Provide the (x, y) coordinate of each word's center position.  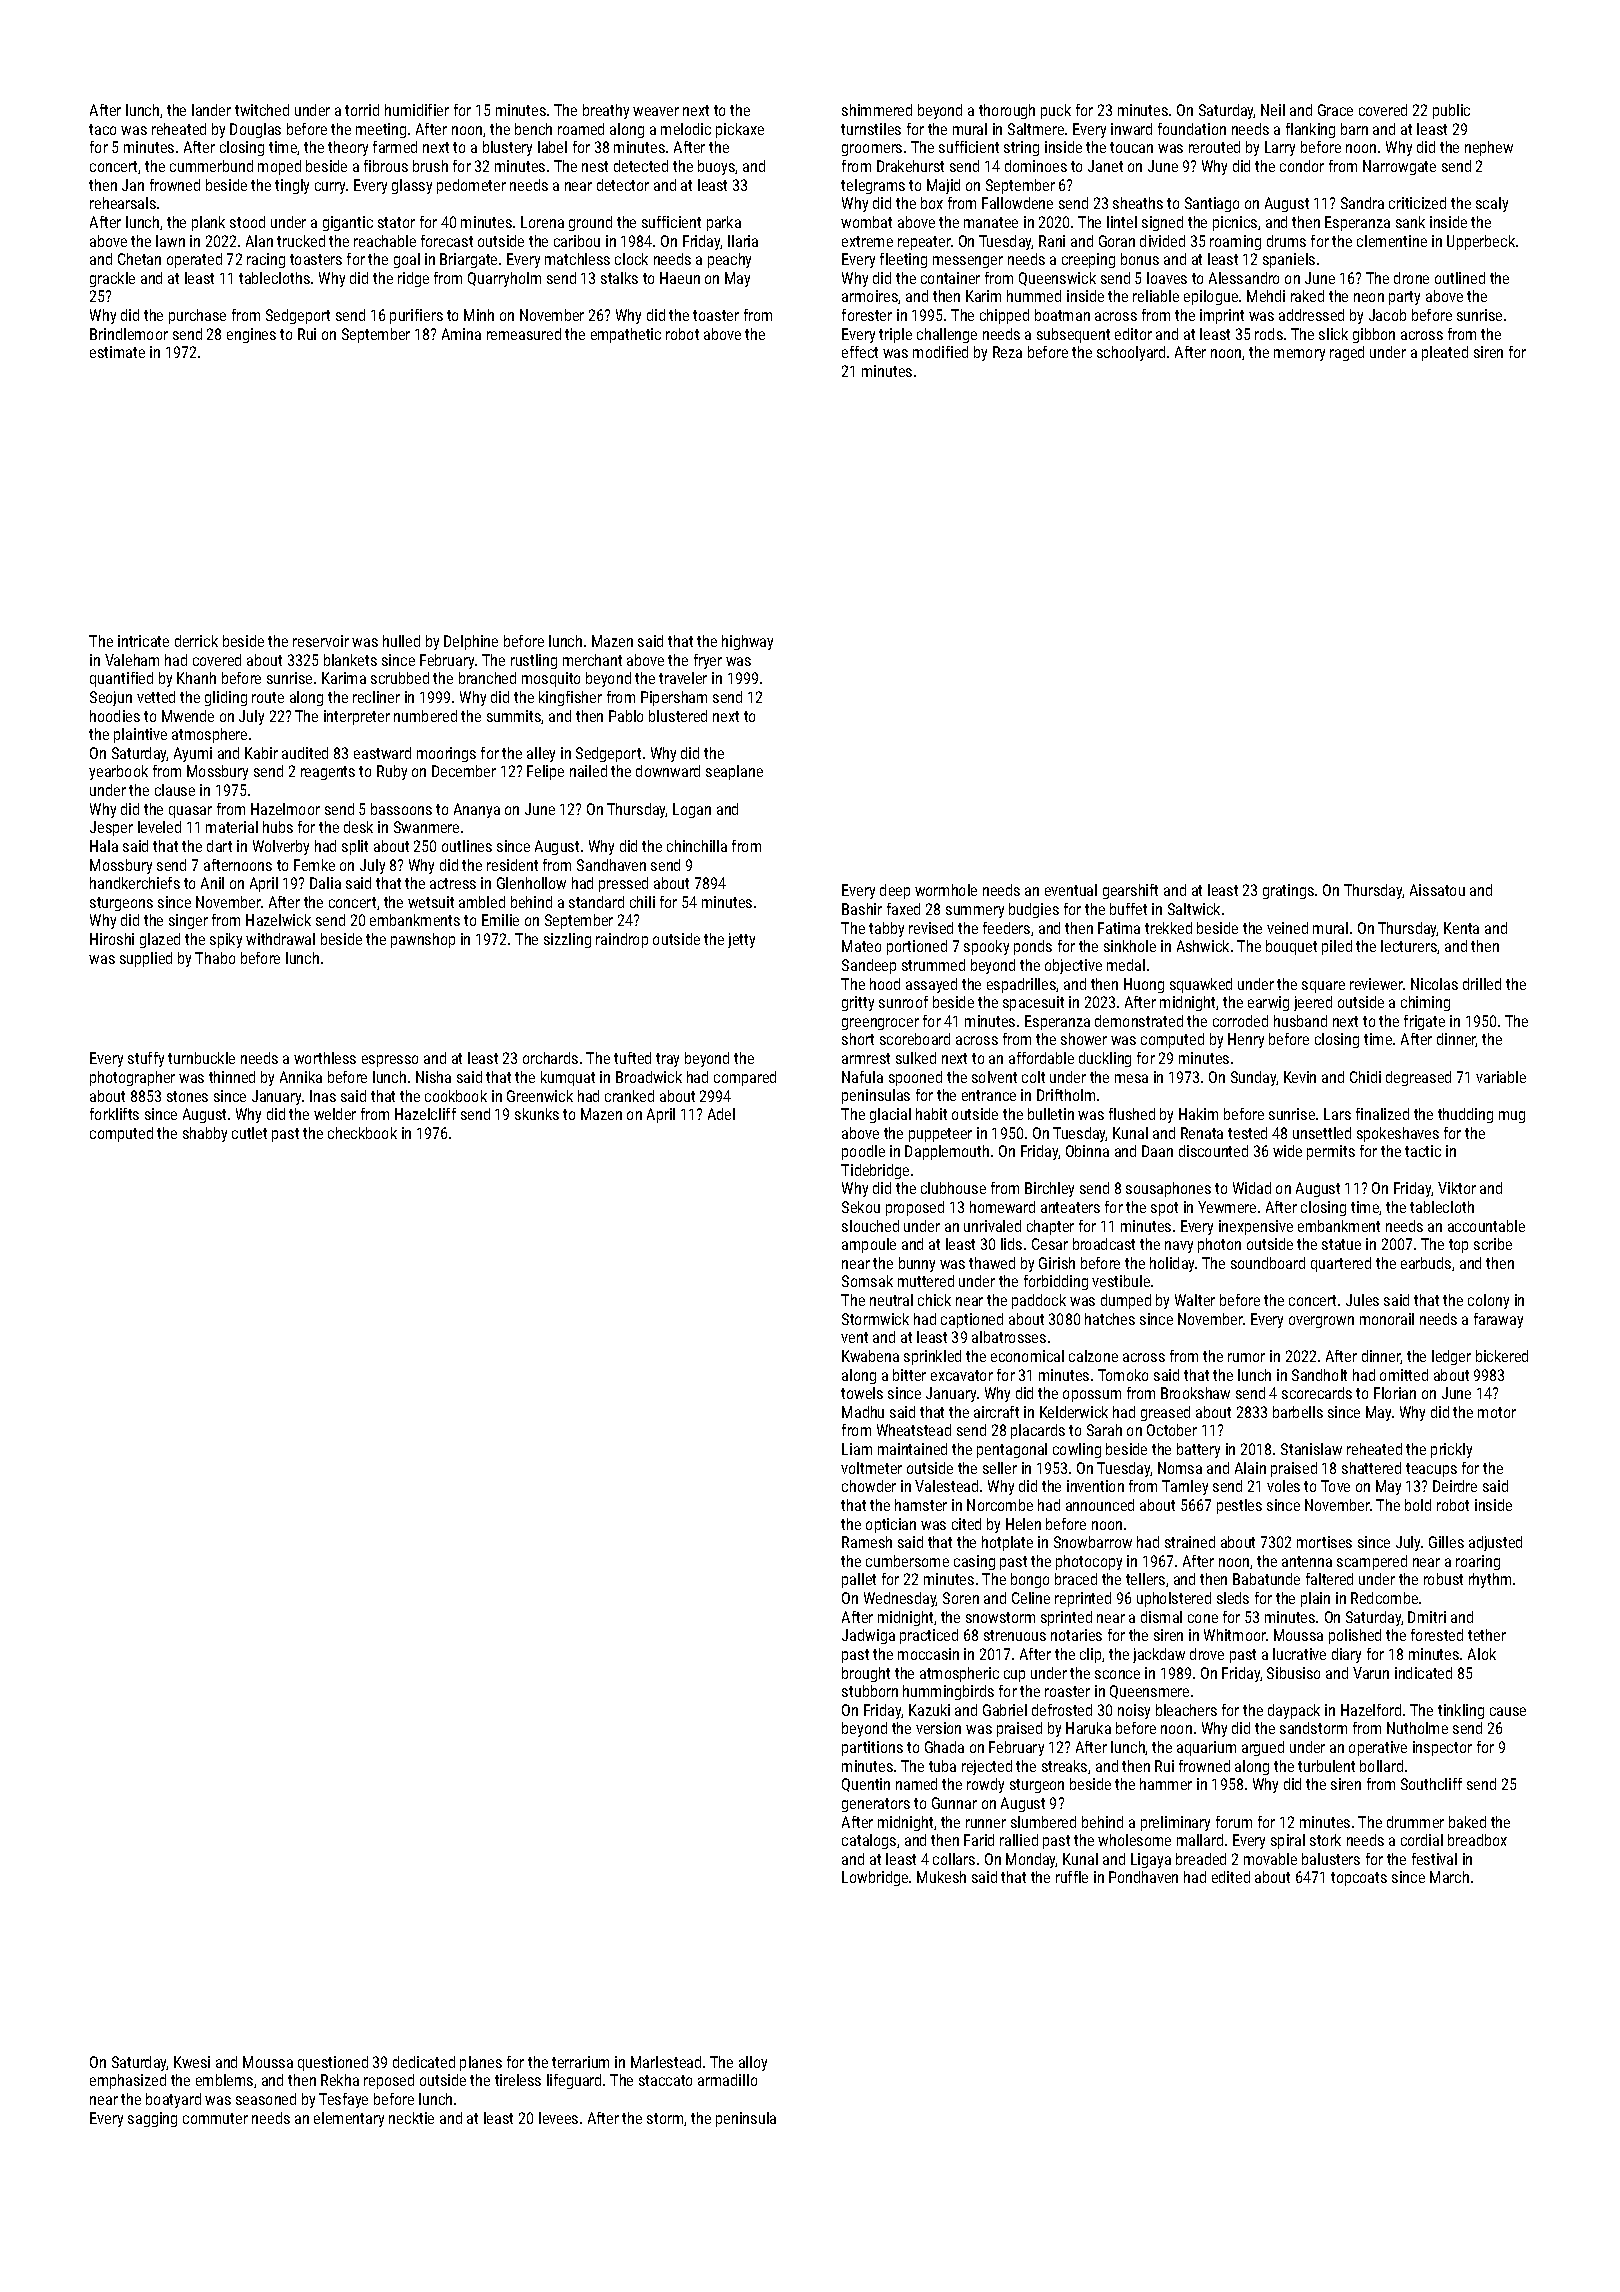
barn (1354, 129)
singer (188, 921)
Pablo (626, 716)
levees (558, 2118)
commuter (215, 2118)
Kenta (1461, 928)
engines (251, 335)
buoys (716, 167)
